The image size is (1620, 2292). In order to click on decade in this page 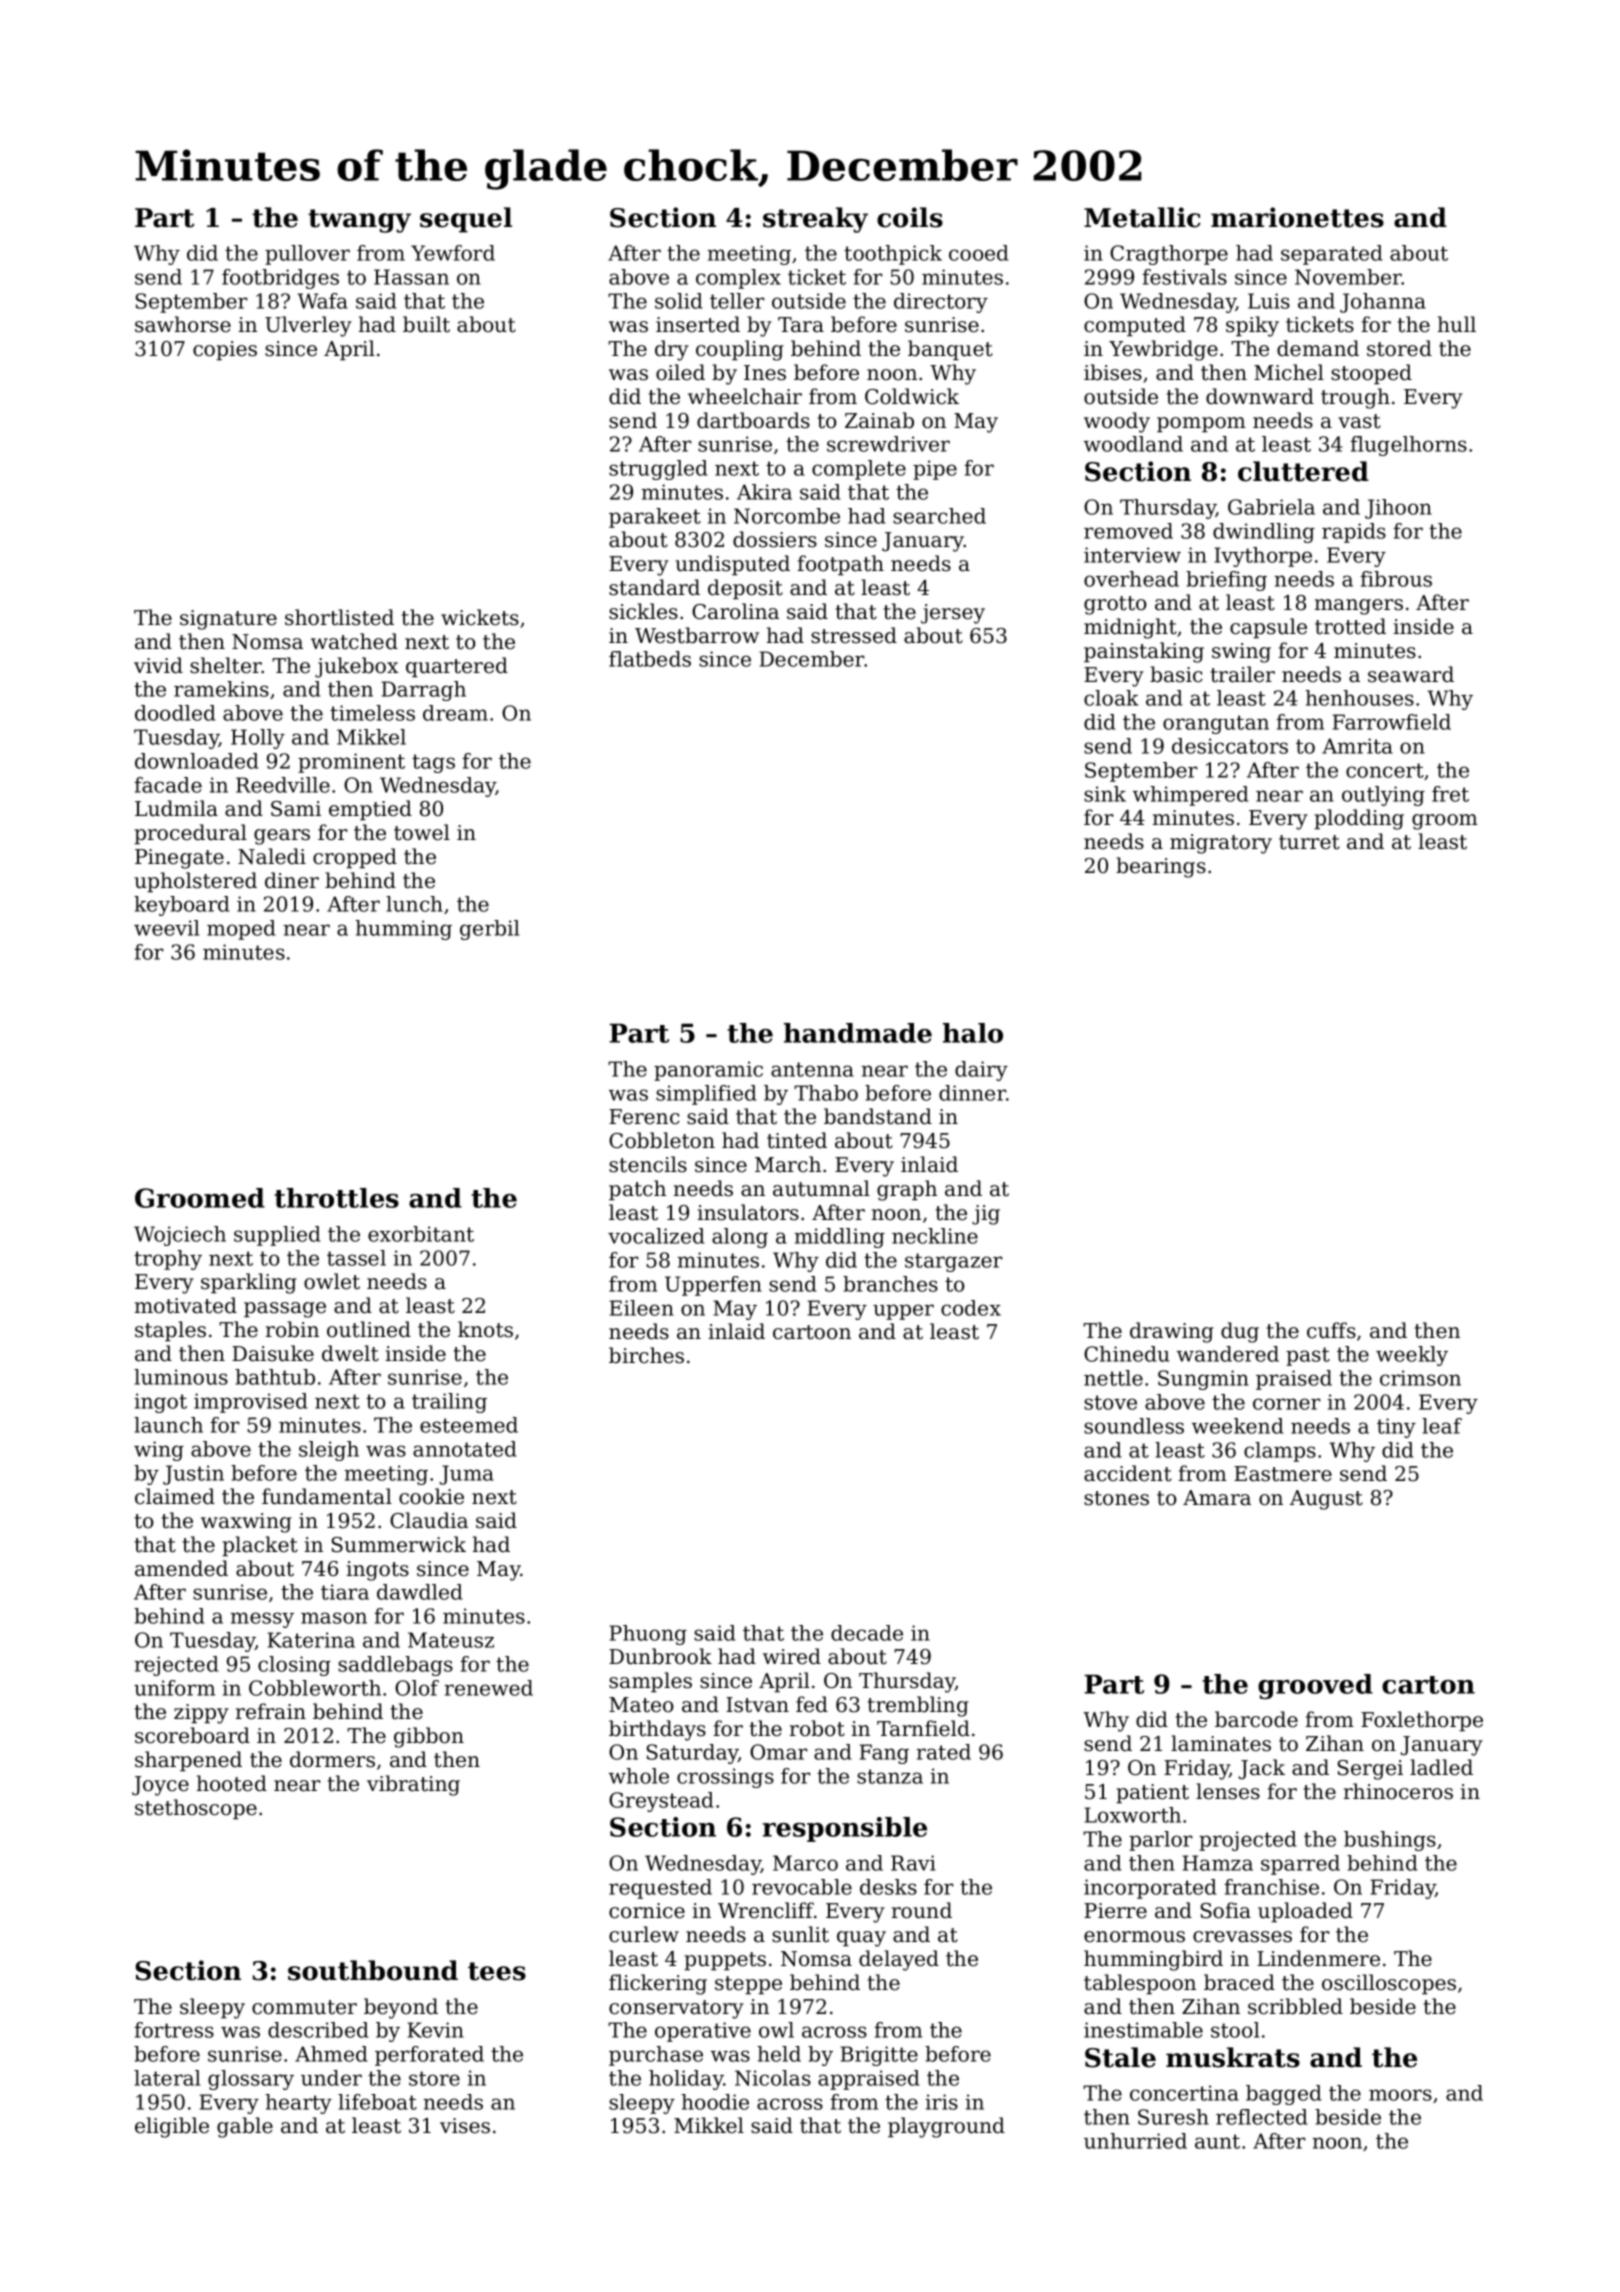, I will do `click(867, 1633)`.
